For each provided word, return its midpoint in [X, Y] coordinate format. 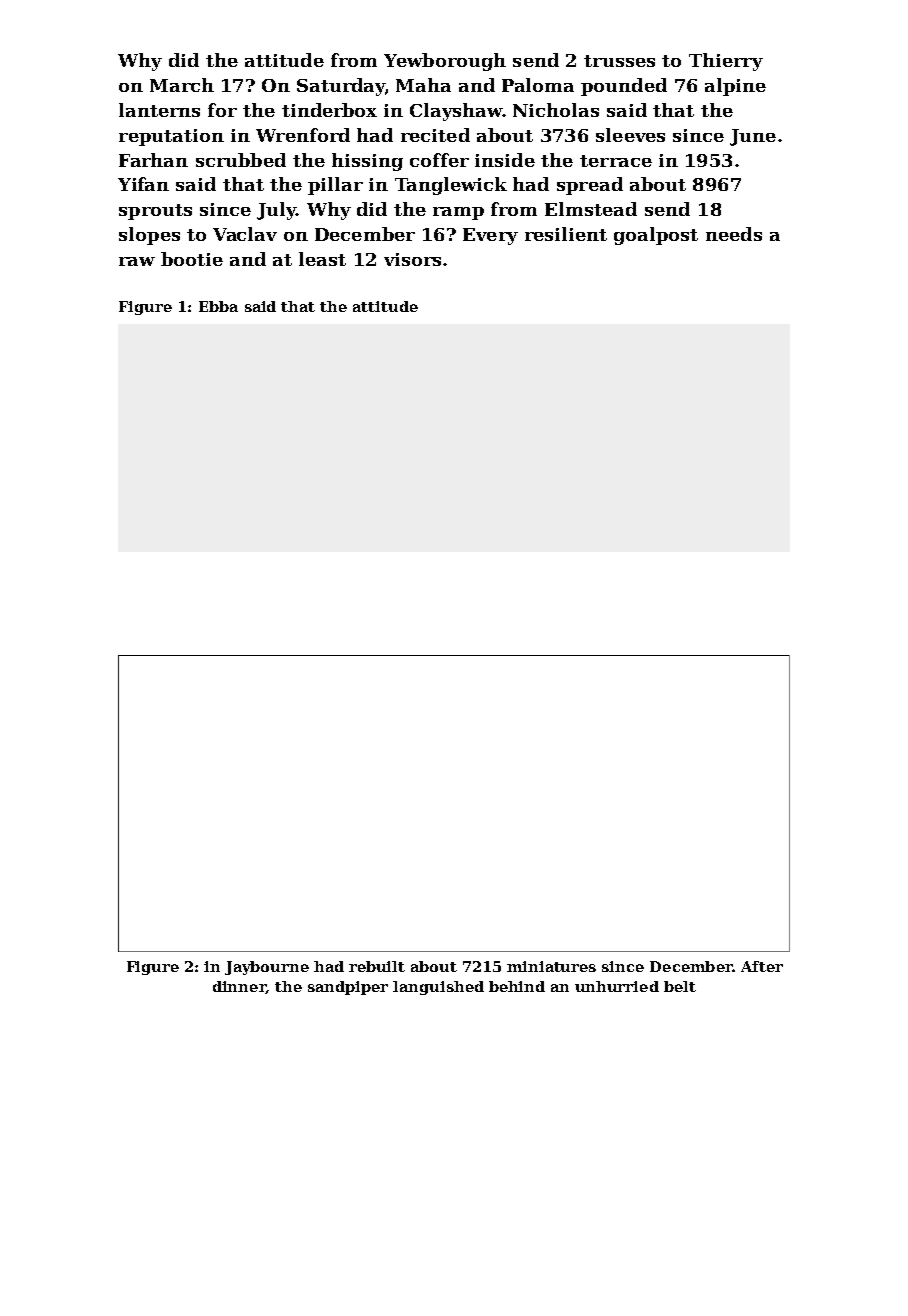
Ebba [218, 306]
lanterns [159, 110]
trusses [619, 61]
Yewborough [445, 62]
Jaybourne [267, 968]
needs [734, 234]
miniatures [551, 966]
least [322, 259]
